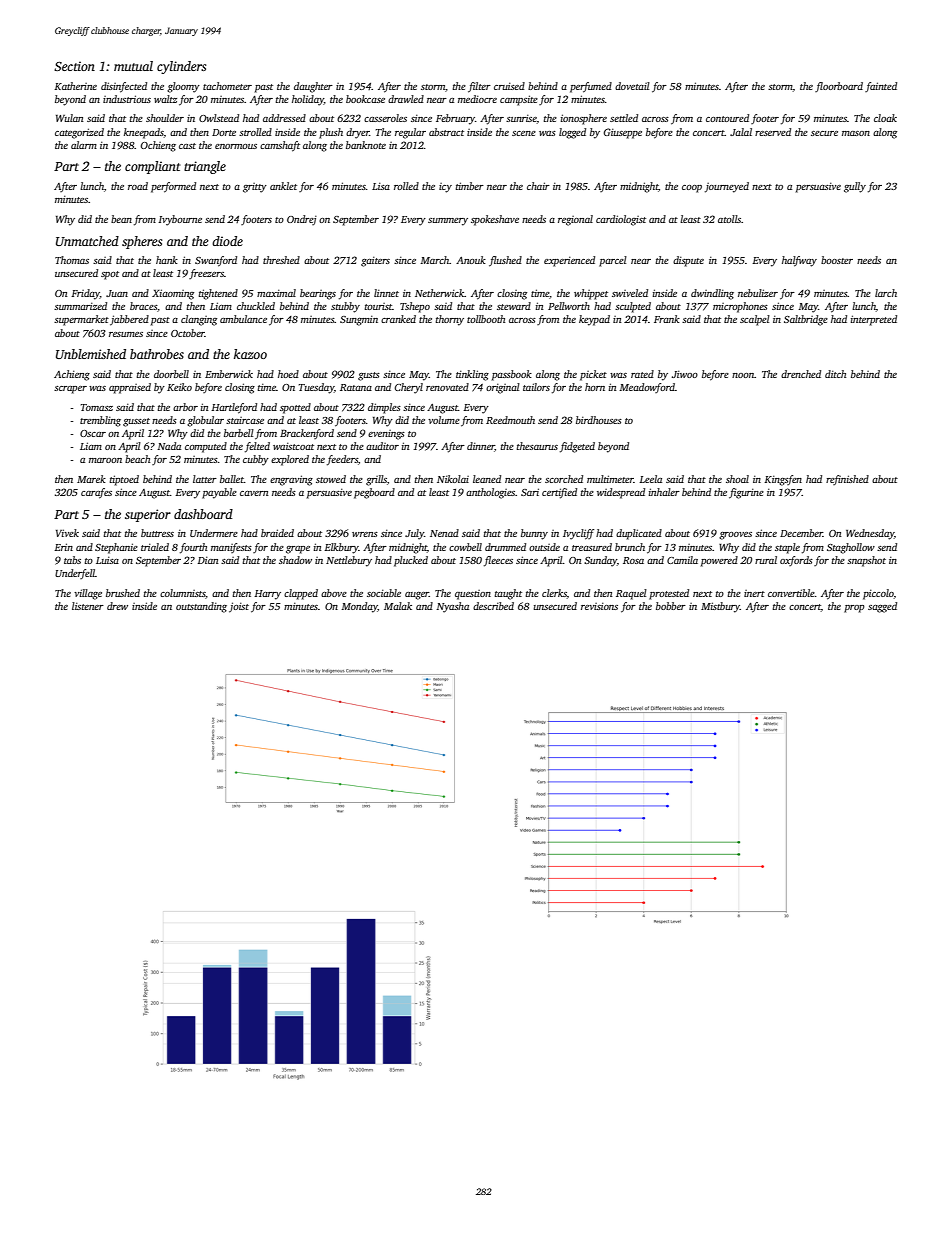 The image size is (952, 1233). I want to click on fleeces, so click(498, 561).
